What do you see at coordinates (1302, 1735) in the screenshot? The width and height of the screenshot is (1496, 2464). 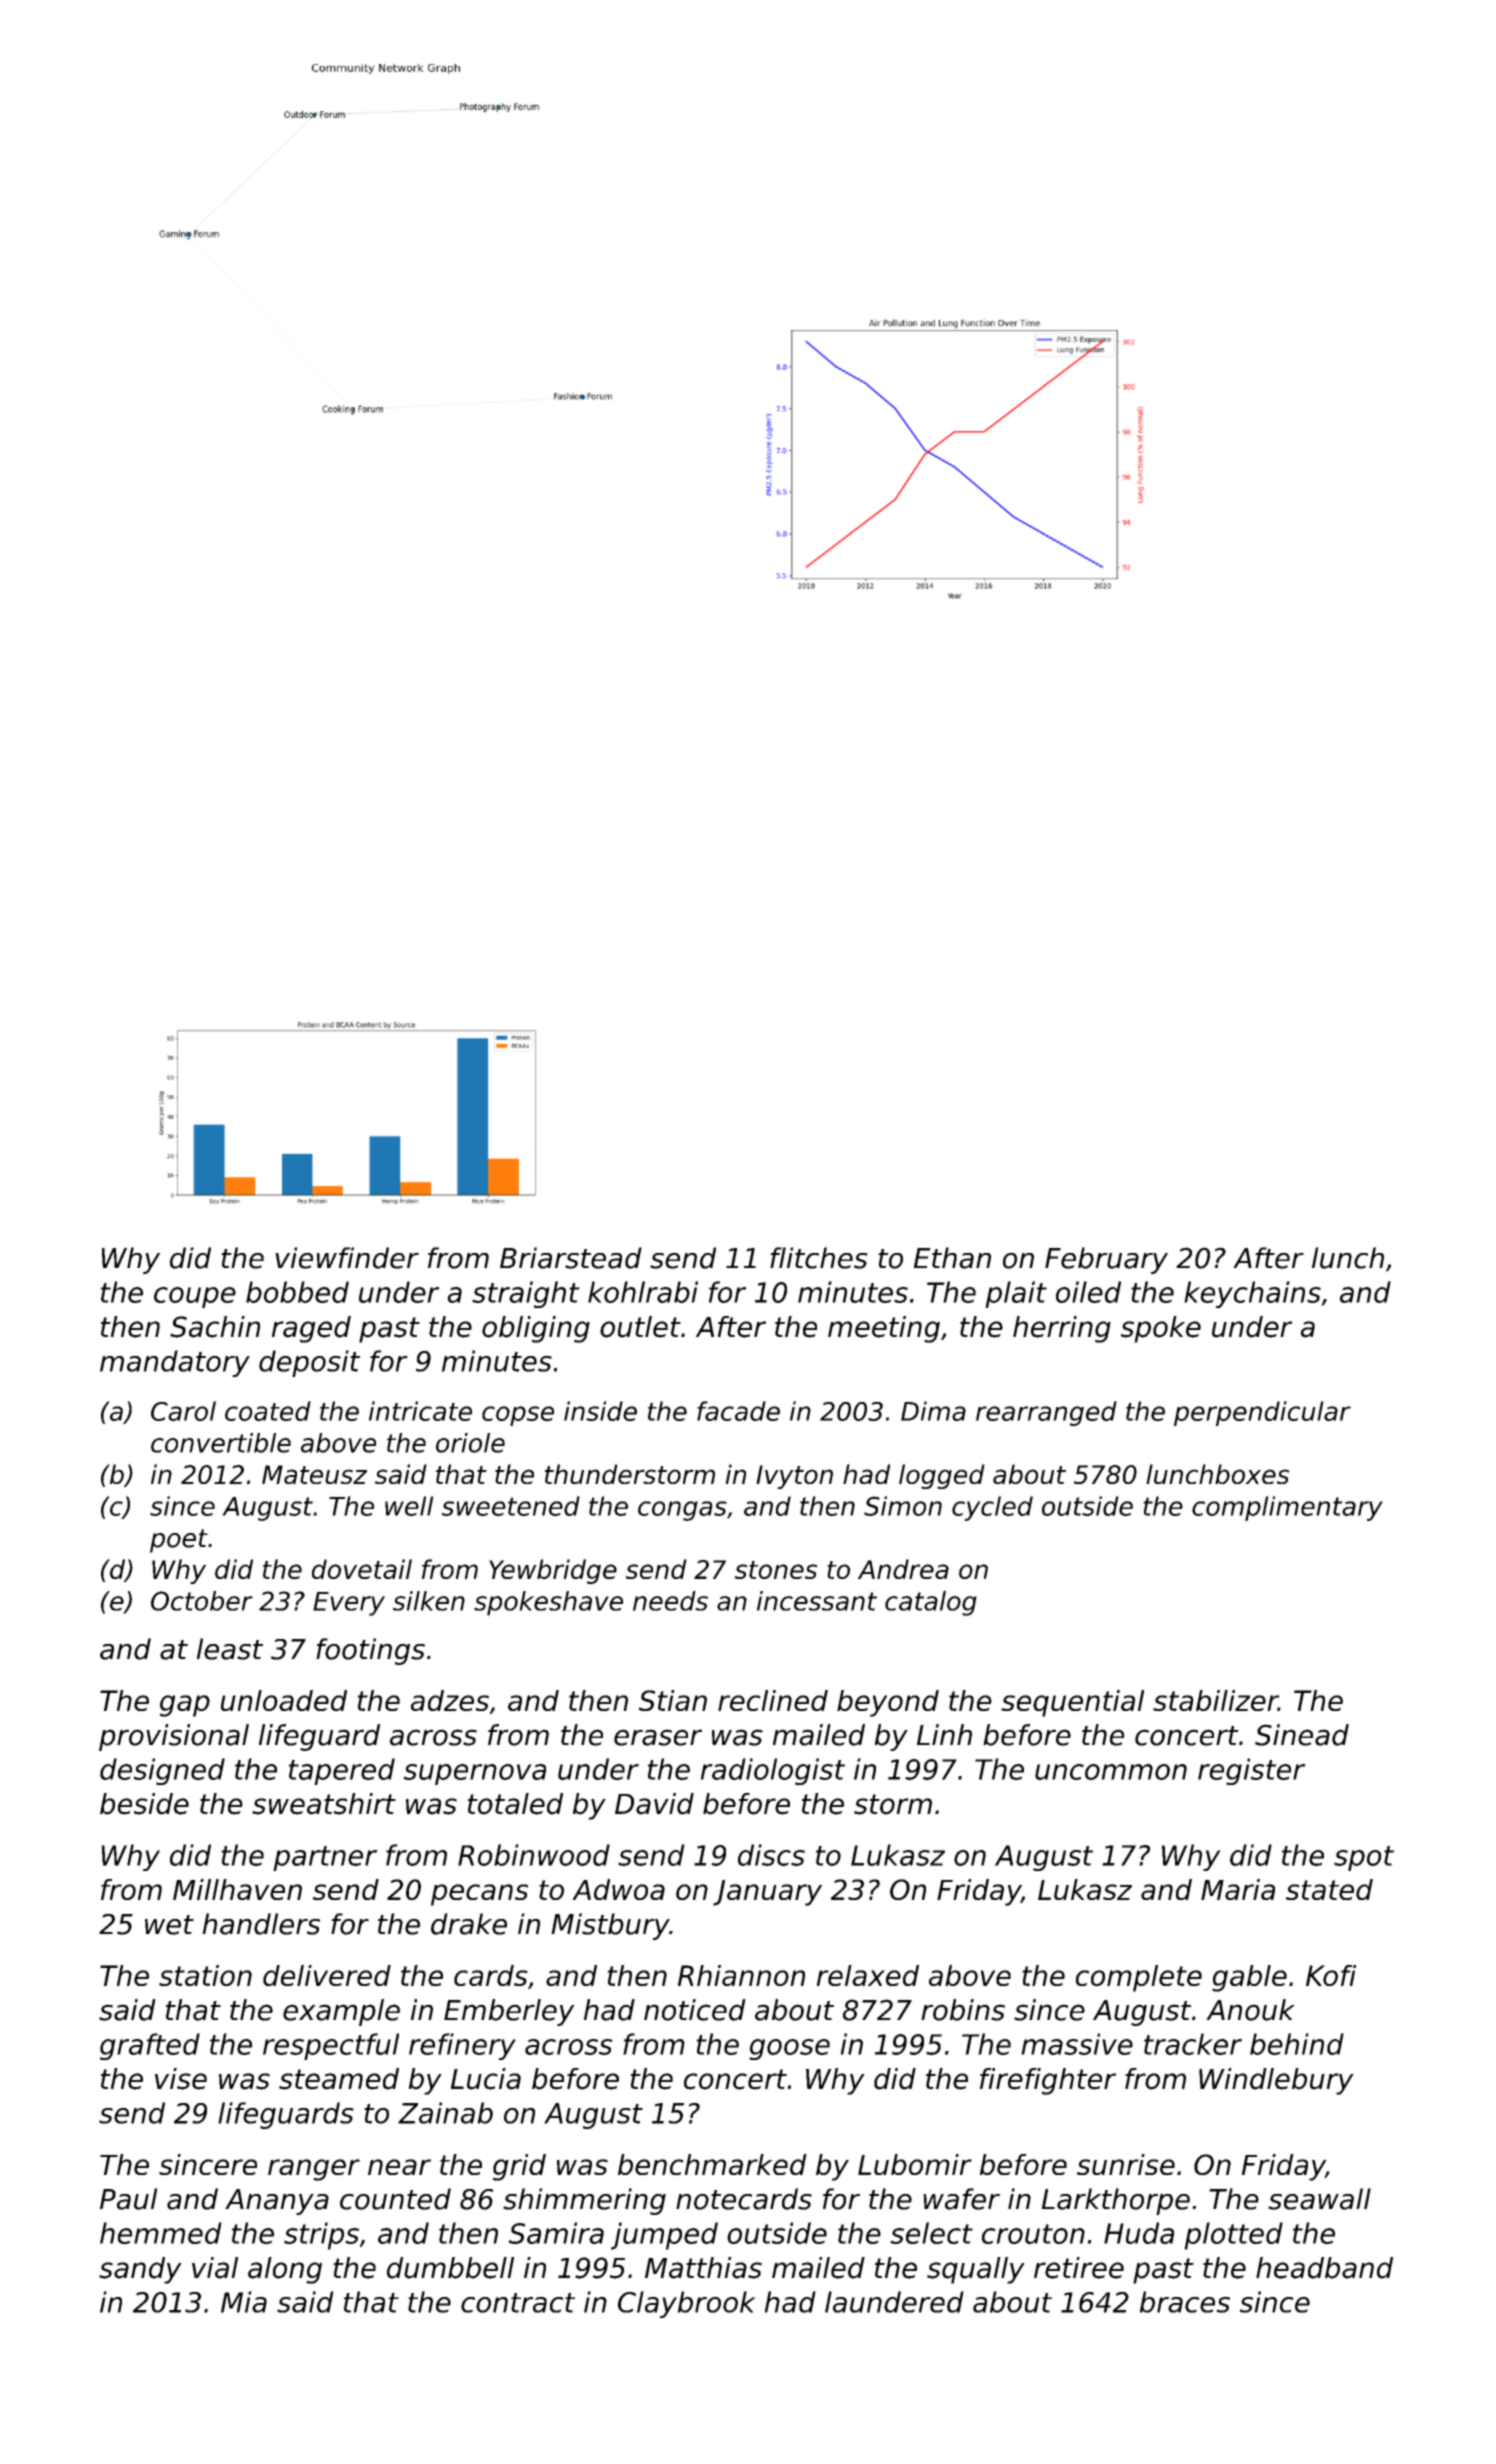 I see `Sinead` at bounding box center [1302, 1735].
